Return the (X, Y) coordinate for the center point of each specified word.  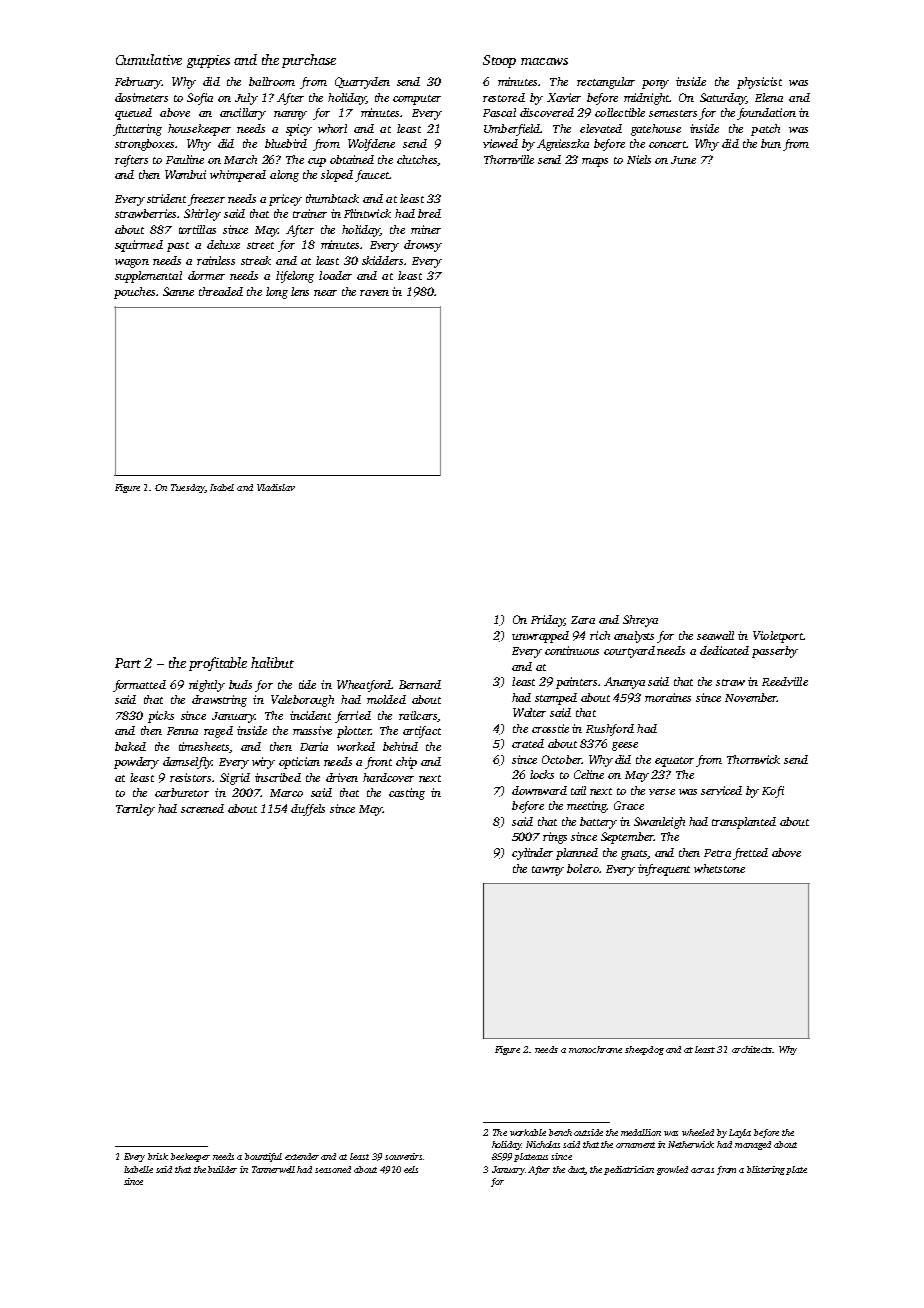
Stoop (499, 61)
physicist (759, 83)
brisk (158, 1156)
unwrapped (540, 637)
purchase (309, 61)
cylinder (532, 854)
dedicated (724, 650)
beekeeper (190, 1157)
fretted (750, 854)
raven (374, 293)
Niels (639, 159)
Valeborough (302, 701)
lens (300, 291)
